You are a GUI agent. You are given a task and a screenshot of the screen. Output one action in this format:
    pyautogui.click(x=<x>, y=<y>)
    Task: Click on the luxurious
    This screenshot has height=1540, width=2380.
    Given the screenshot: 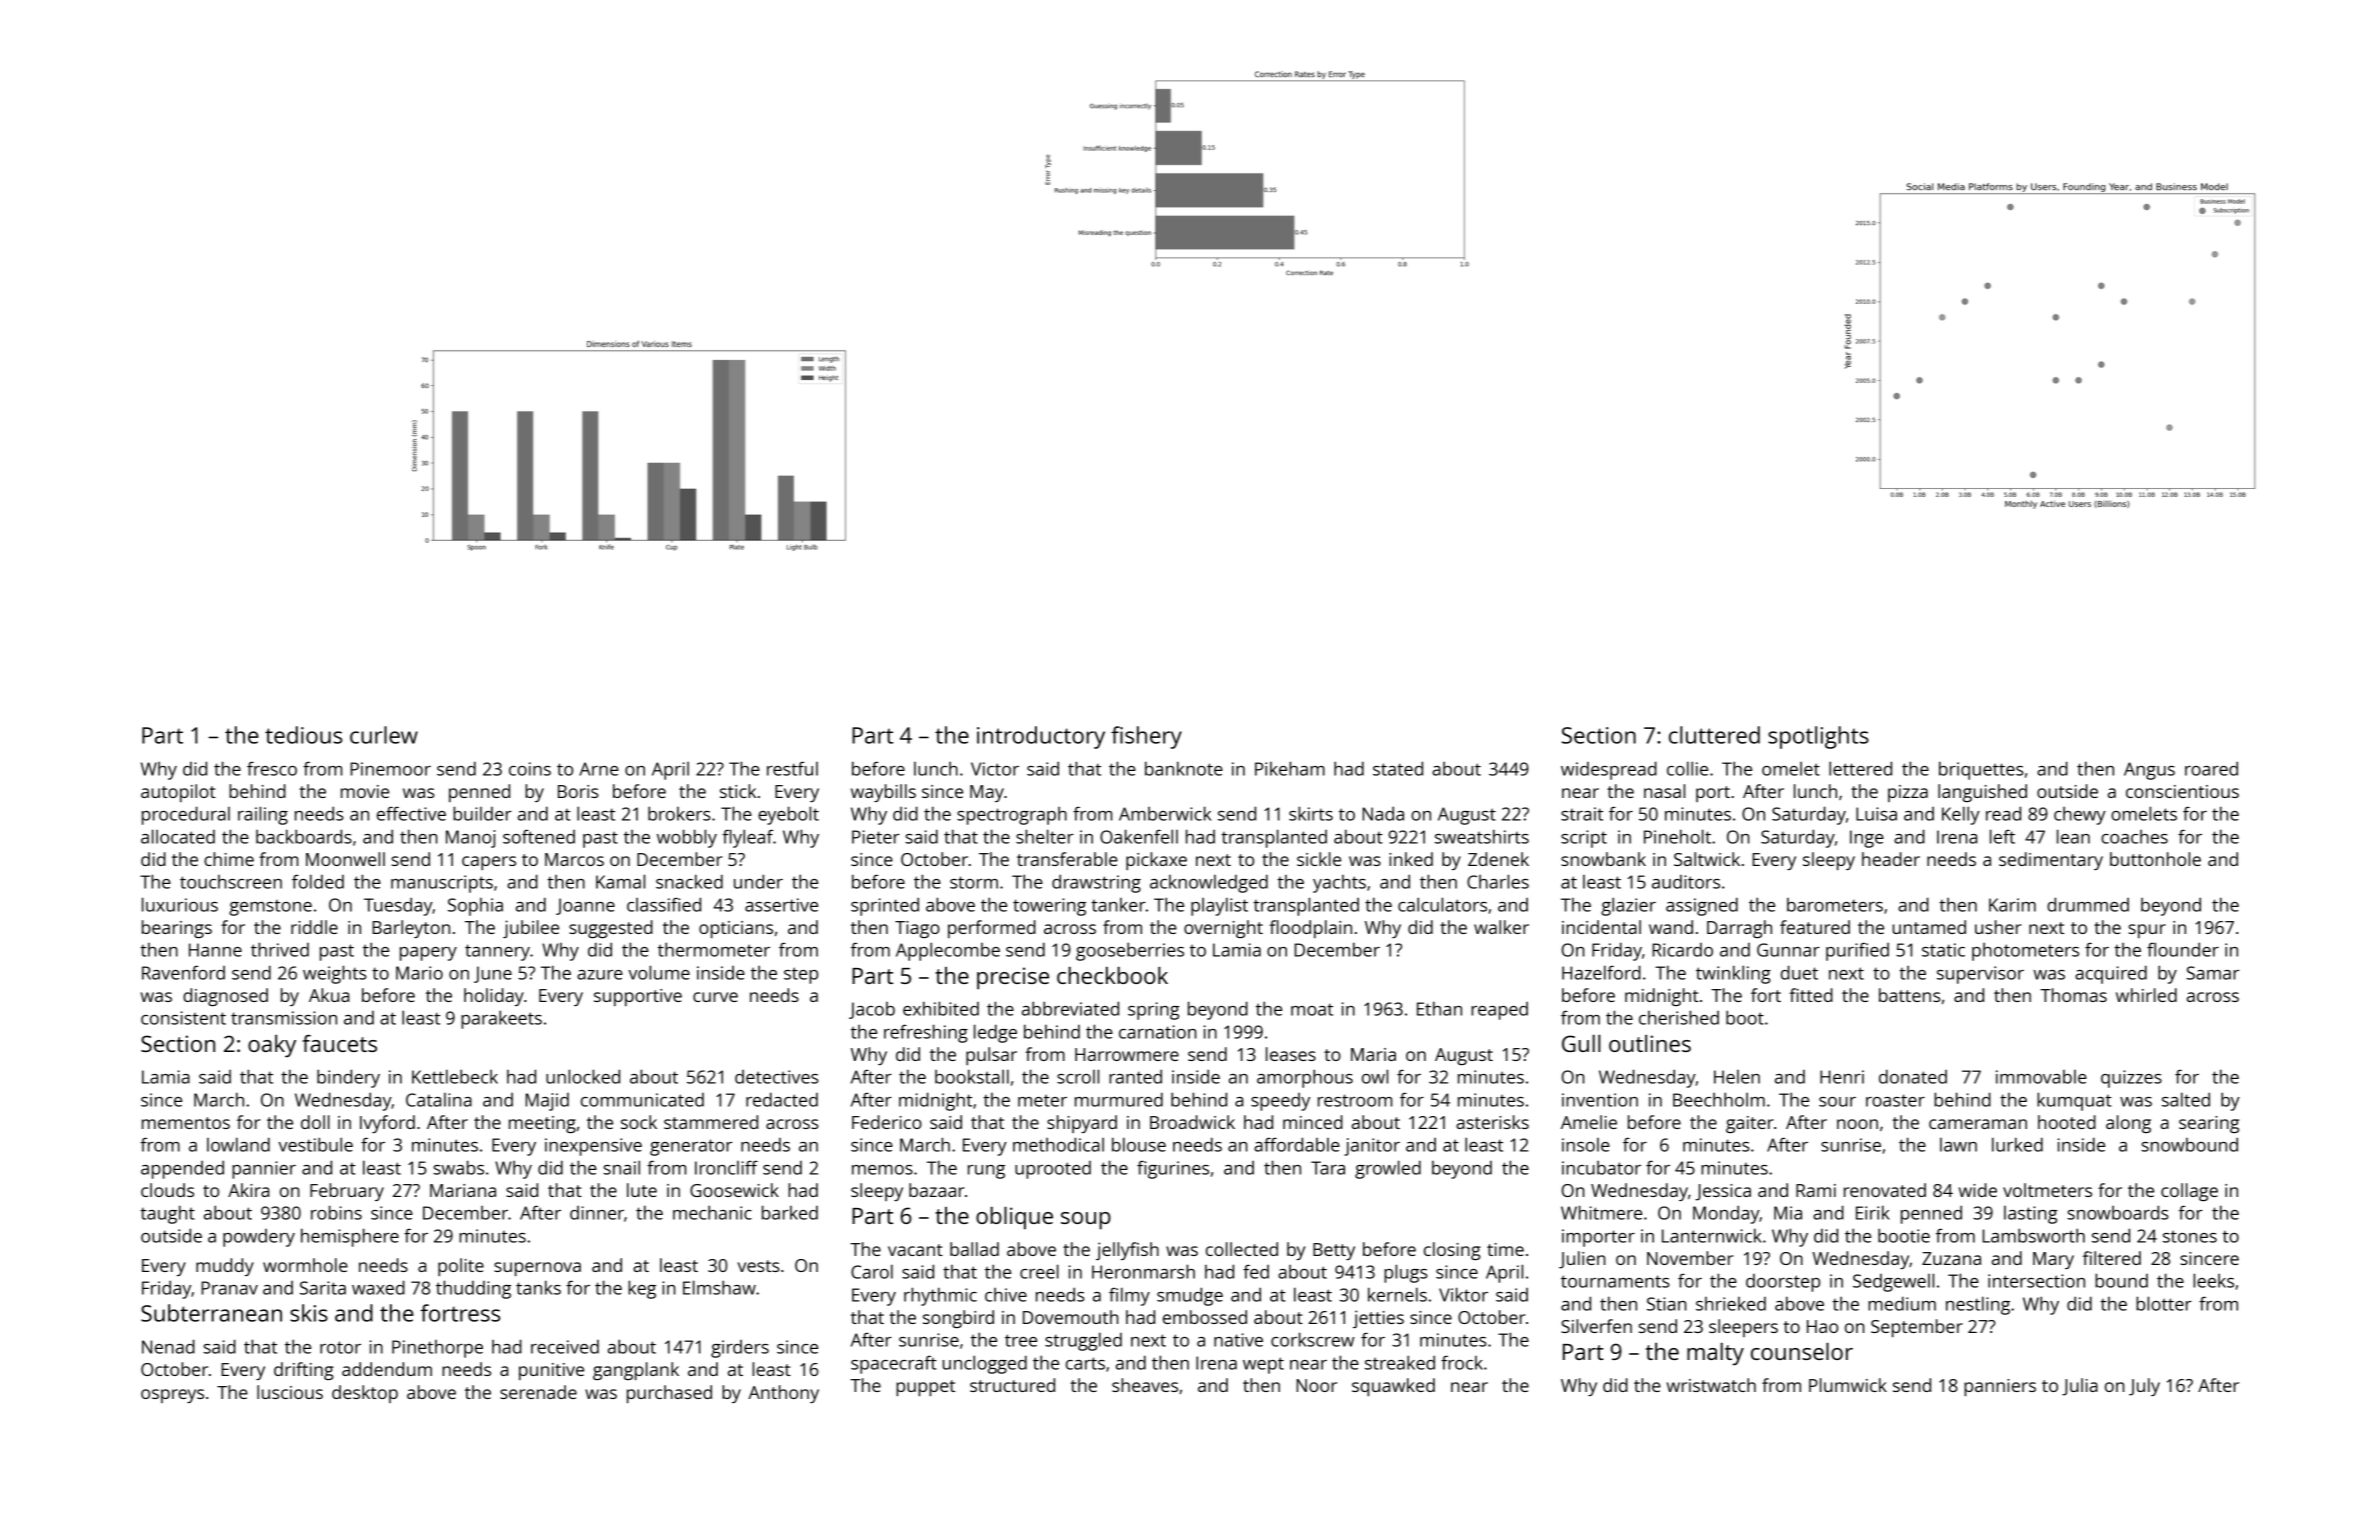 What is the action you would take?
    pyautogui.click(x=180, y=904)
